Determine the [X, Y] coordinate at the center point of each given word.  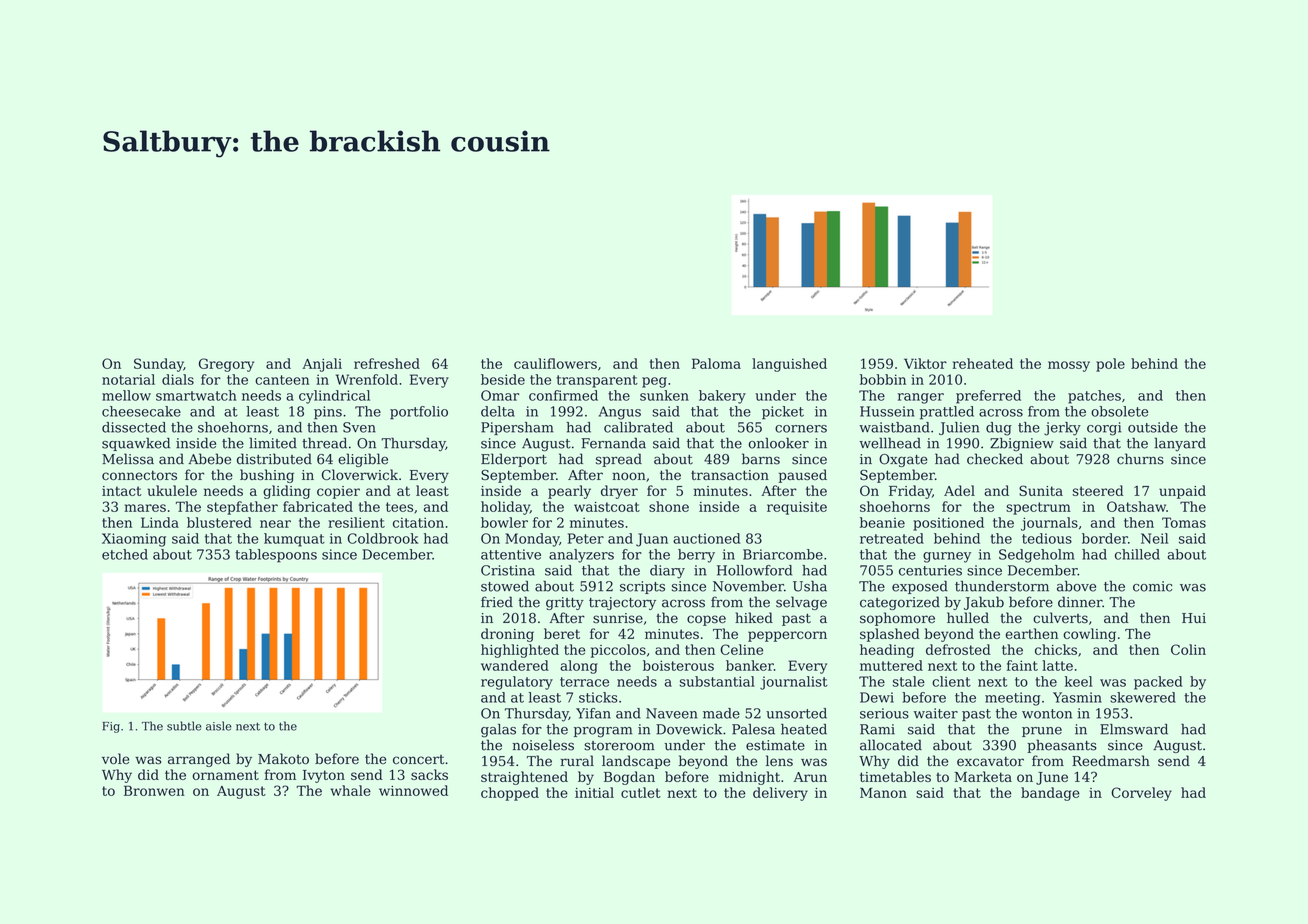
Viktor [925, 363]
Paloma [716, 363]
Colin [1188, 649]
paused [802, 476]
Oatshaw [1136, 506]
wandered [515, 665]
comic [1152, 586]
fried [497, 602]
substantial [717, 681]
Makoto [283, 759]
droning [507, 635]
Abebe [209, 459]
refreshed [387, 363]
